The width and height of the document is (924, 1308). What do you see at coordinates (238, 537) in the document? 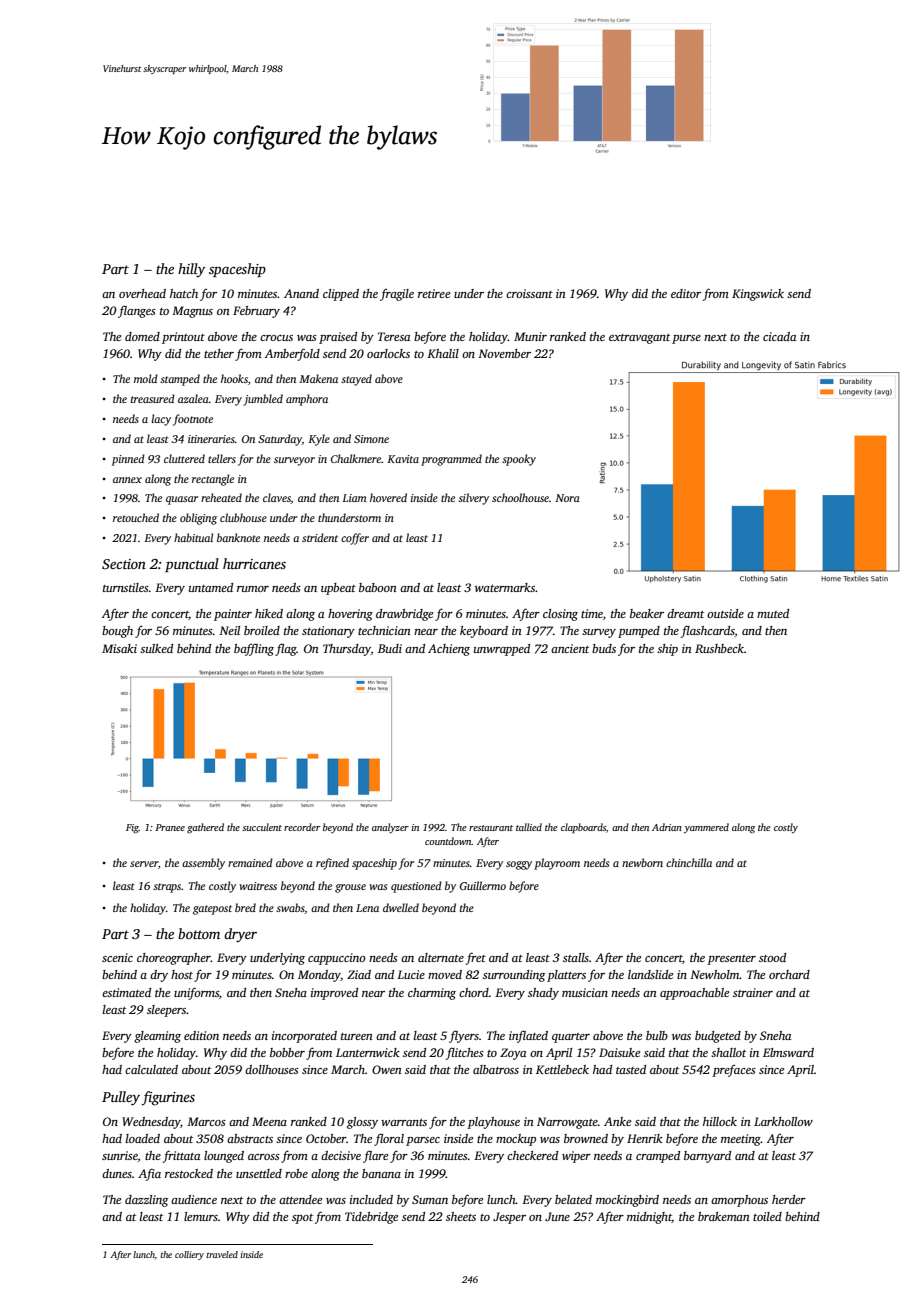
I see `banknote` at bounding box center [238, 537].
